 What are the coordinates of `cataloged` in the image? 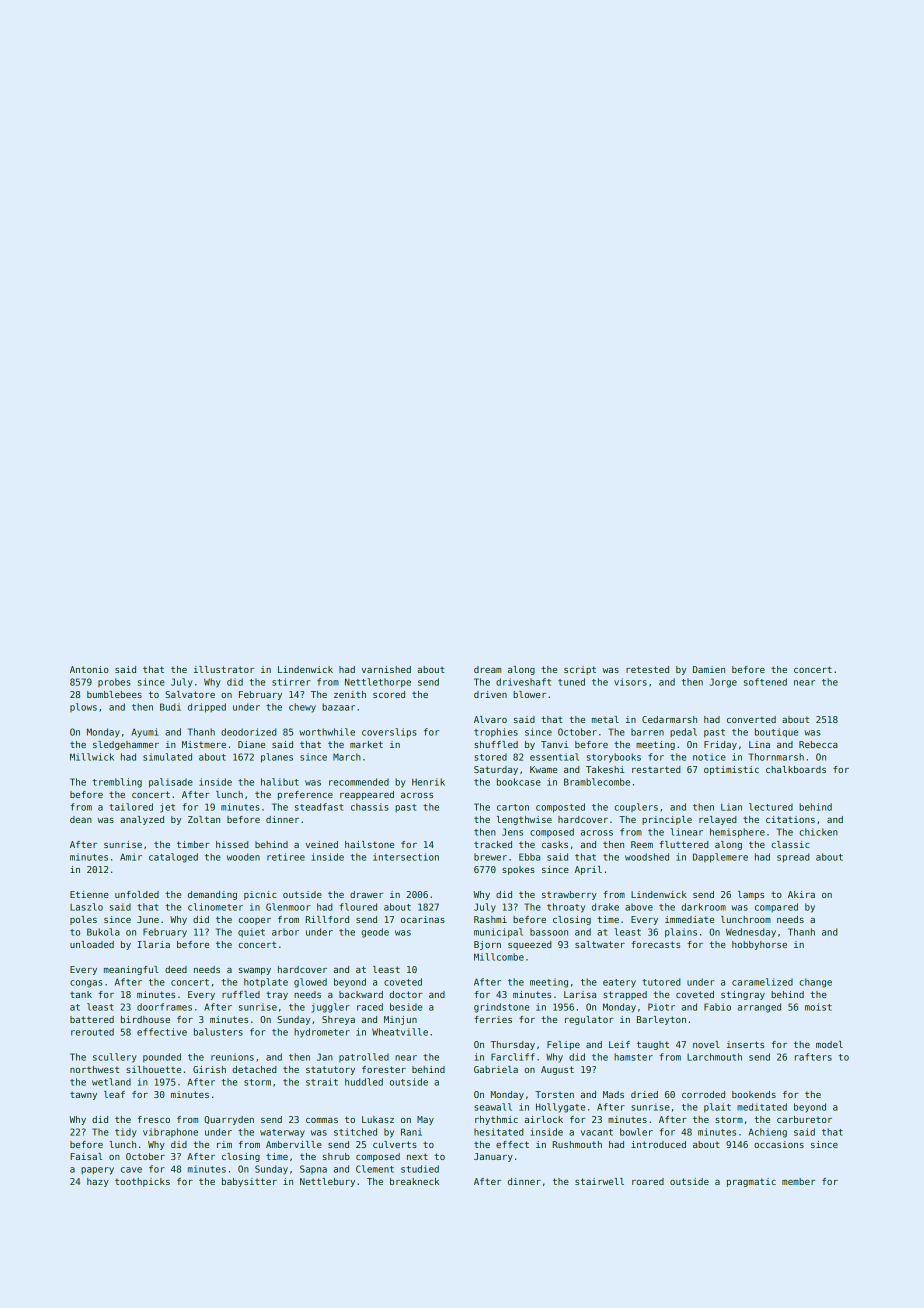 It's located at (173, 858).
